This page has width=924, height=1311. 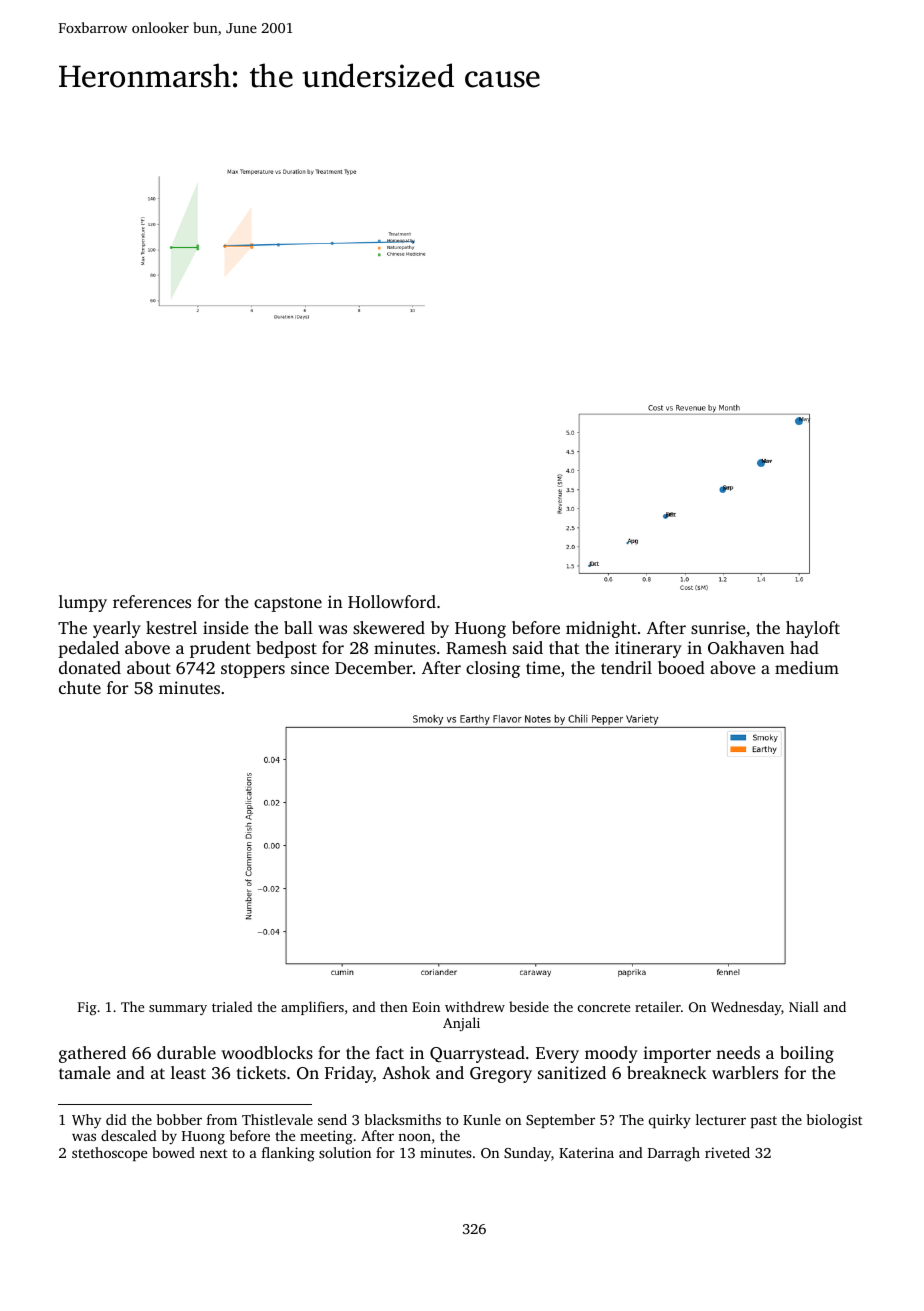 I want to click on Kunle, so click(x=482, y=1119).
